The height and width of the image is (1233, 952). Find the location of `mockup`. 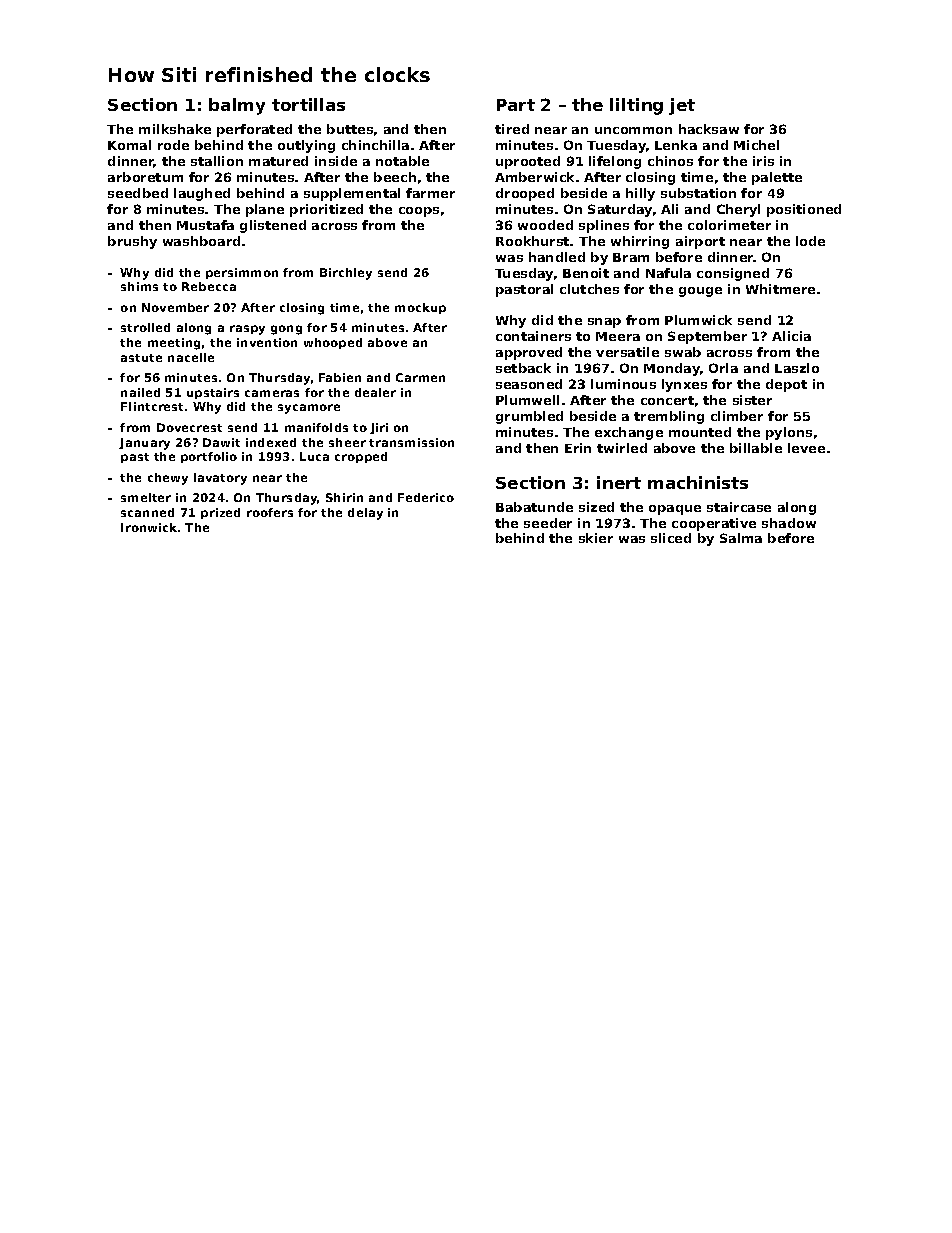

mockup is located at coordinates (420, 308).
